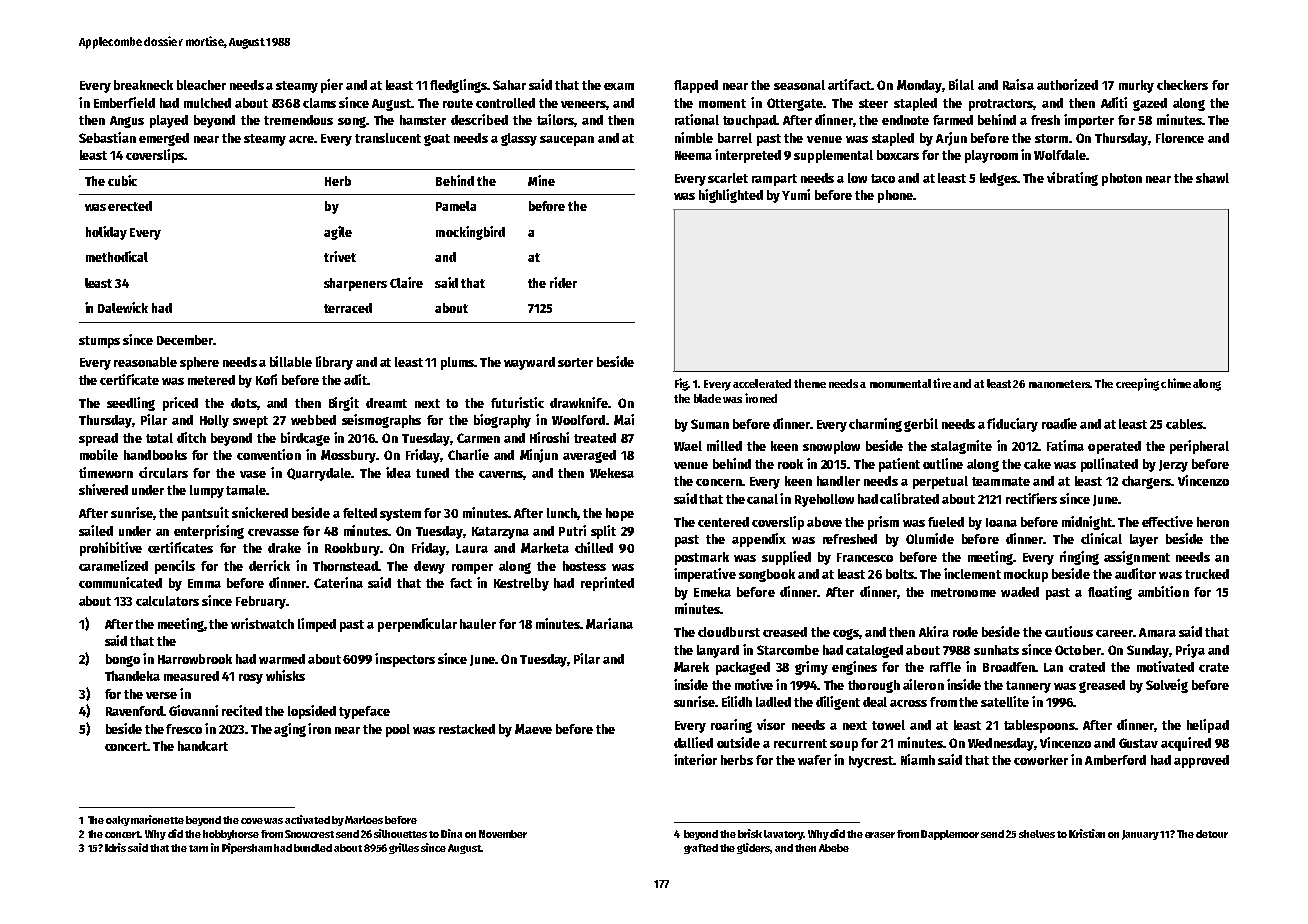 The height and width of the screenshot is (924, 1308). I want to click on methodical, so click(117, 256).
